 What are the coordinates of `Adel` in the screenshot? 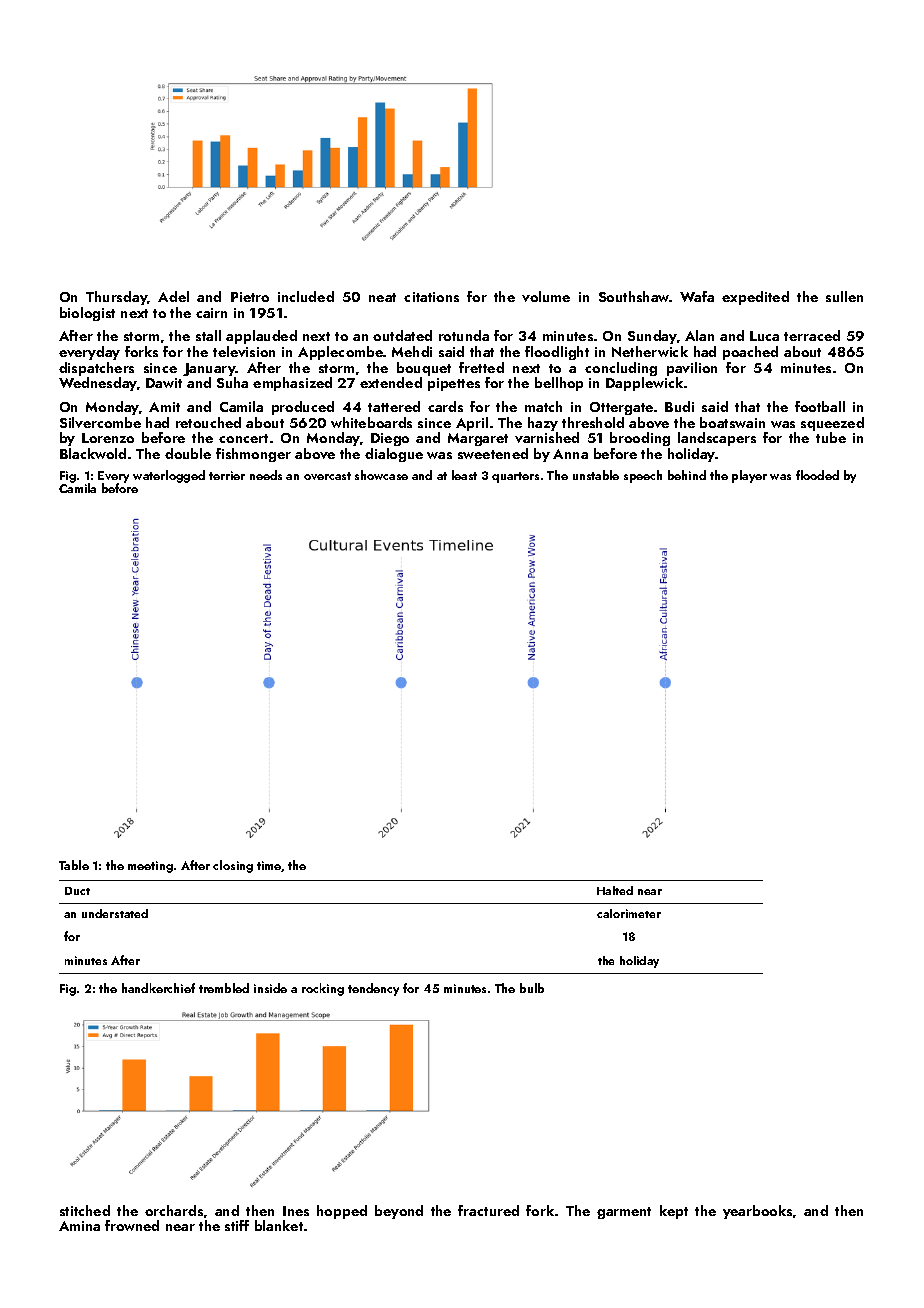 It's located at (173, 296).
